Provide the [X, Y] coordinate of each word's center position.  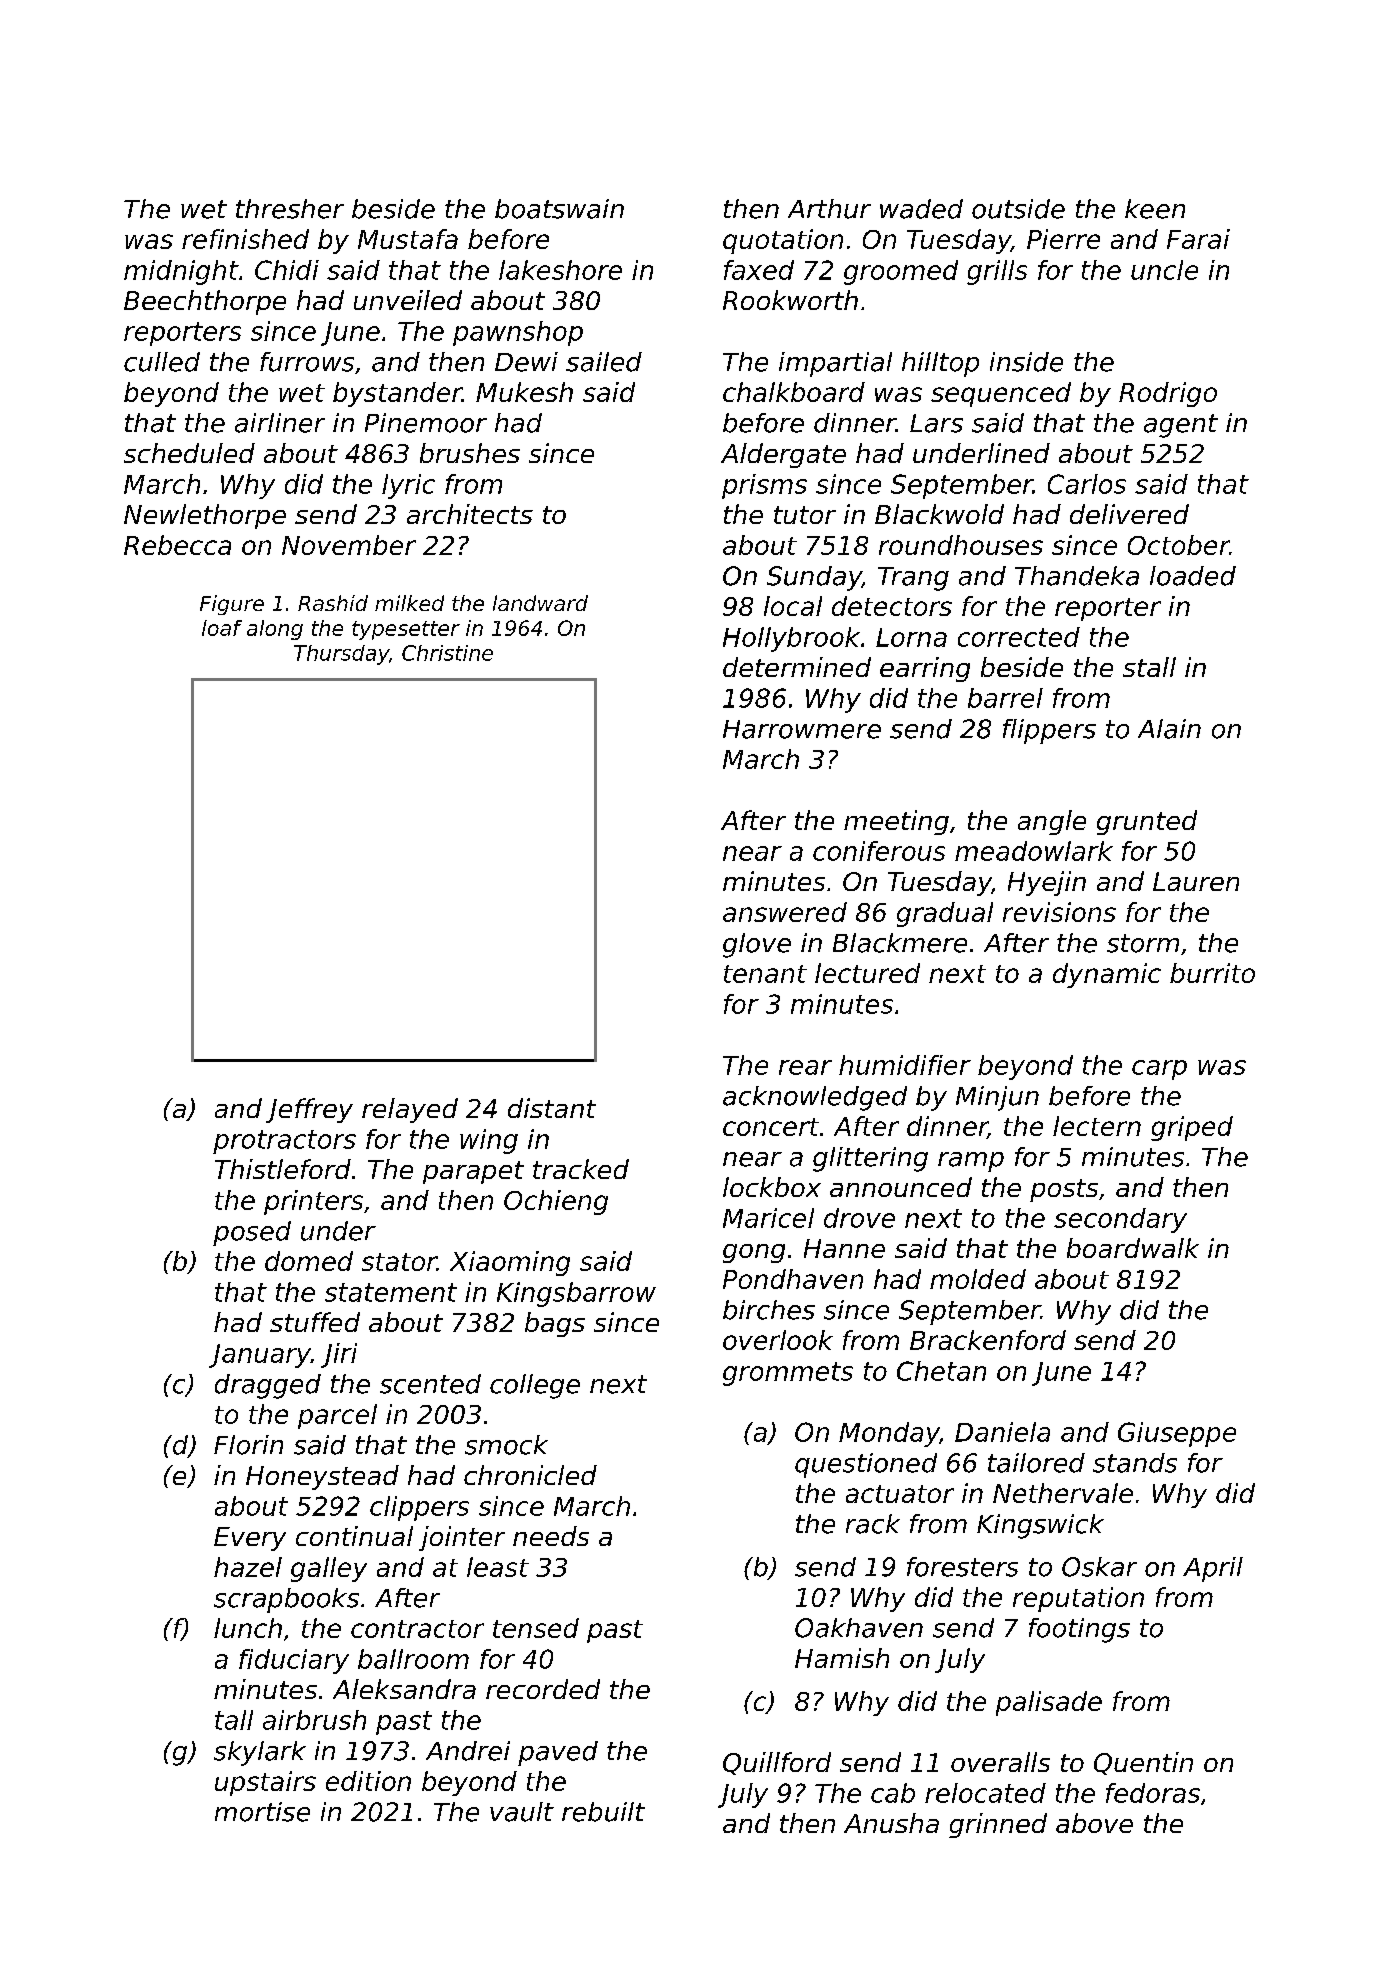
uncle [1164, 270]
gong [754, 1253]
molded [978, 1279]
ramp [971, 1162]
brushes [470, 453]
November [349, 545]
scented [430, 1384]
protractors [284, 1142]
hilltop [940, 364]
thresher [290, 209]
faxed [759, 270]
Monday [889, 1434]
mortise [262, 1812]
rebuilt [603, 1812]
